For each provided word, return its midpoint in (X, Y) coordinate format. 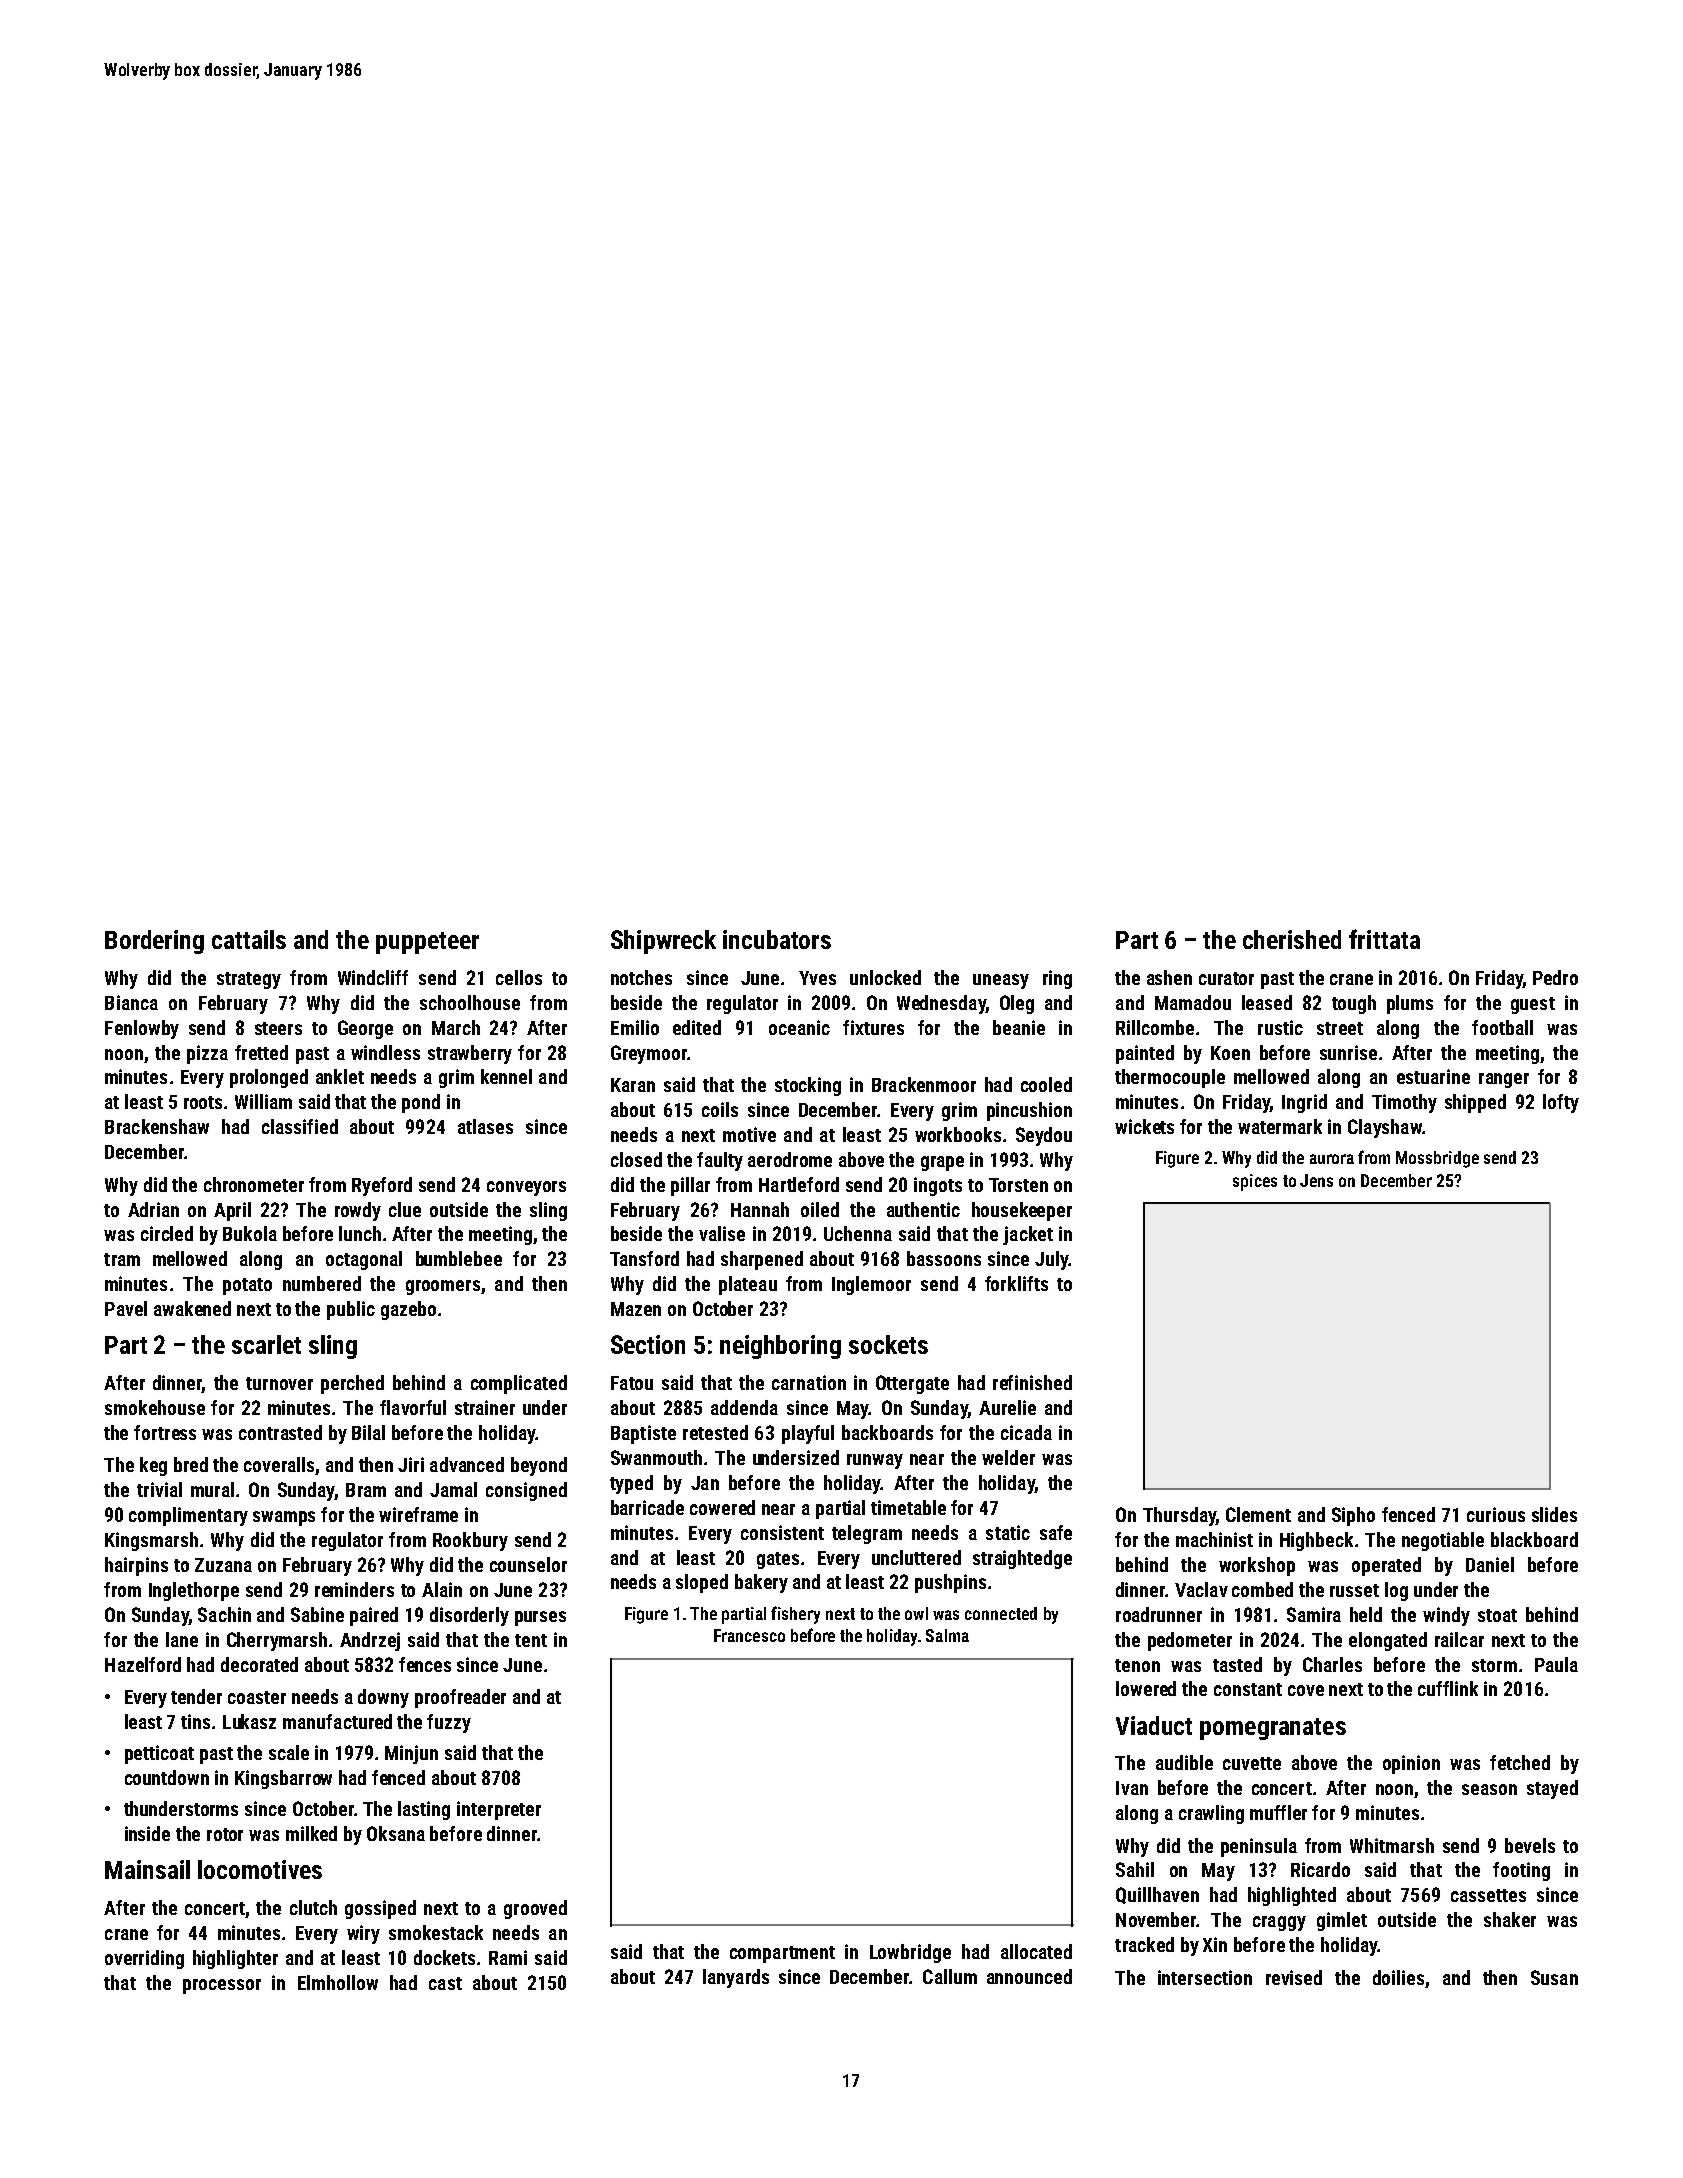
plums (1410, 1004)
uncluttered (916, 1557)
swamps (284, 1518)
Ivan (1132, 1788)
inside (147, 1833)
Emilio (635, 1027)
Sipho (1353, 1516)
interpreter (499, 1810)
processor (222, 1986)
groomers (443, 1287)
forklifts (1016, 1283)
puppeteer (427, 943)
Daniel (1490, 1564)
